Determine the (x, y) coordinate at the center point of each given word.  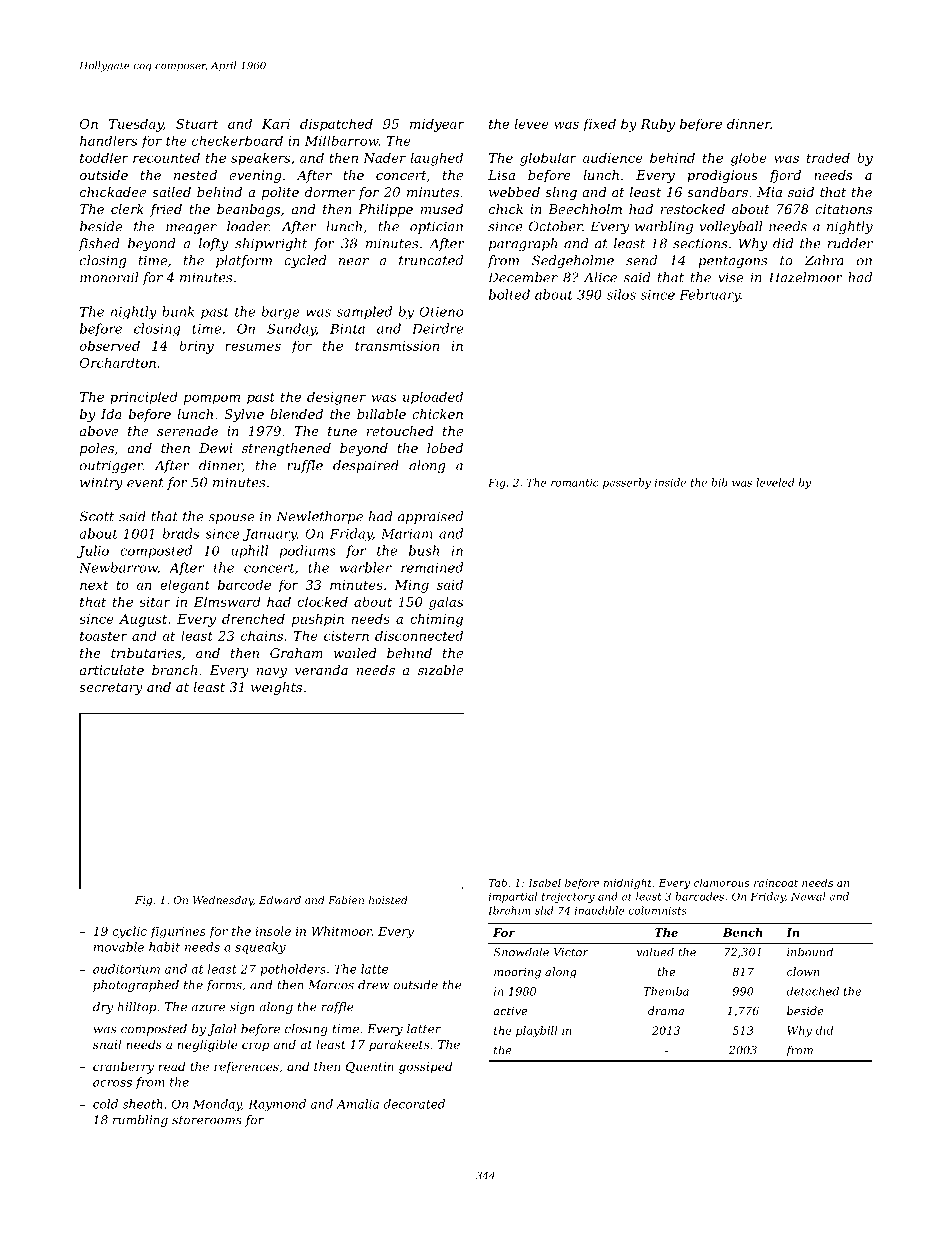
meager (191, 229)
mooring (517, 973)
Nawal (808, 896)
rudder (850, 243)
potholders (293, 970)
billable (381, 414)
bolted (509, 294)
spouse (231, 519)
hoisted (388, 900)
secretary (111, 689)
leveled (775, 482)
